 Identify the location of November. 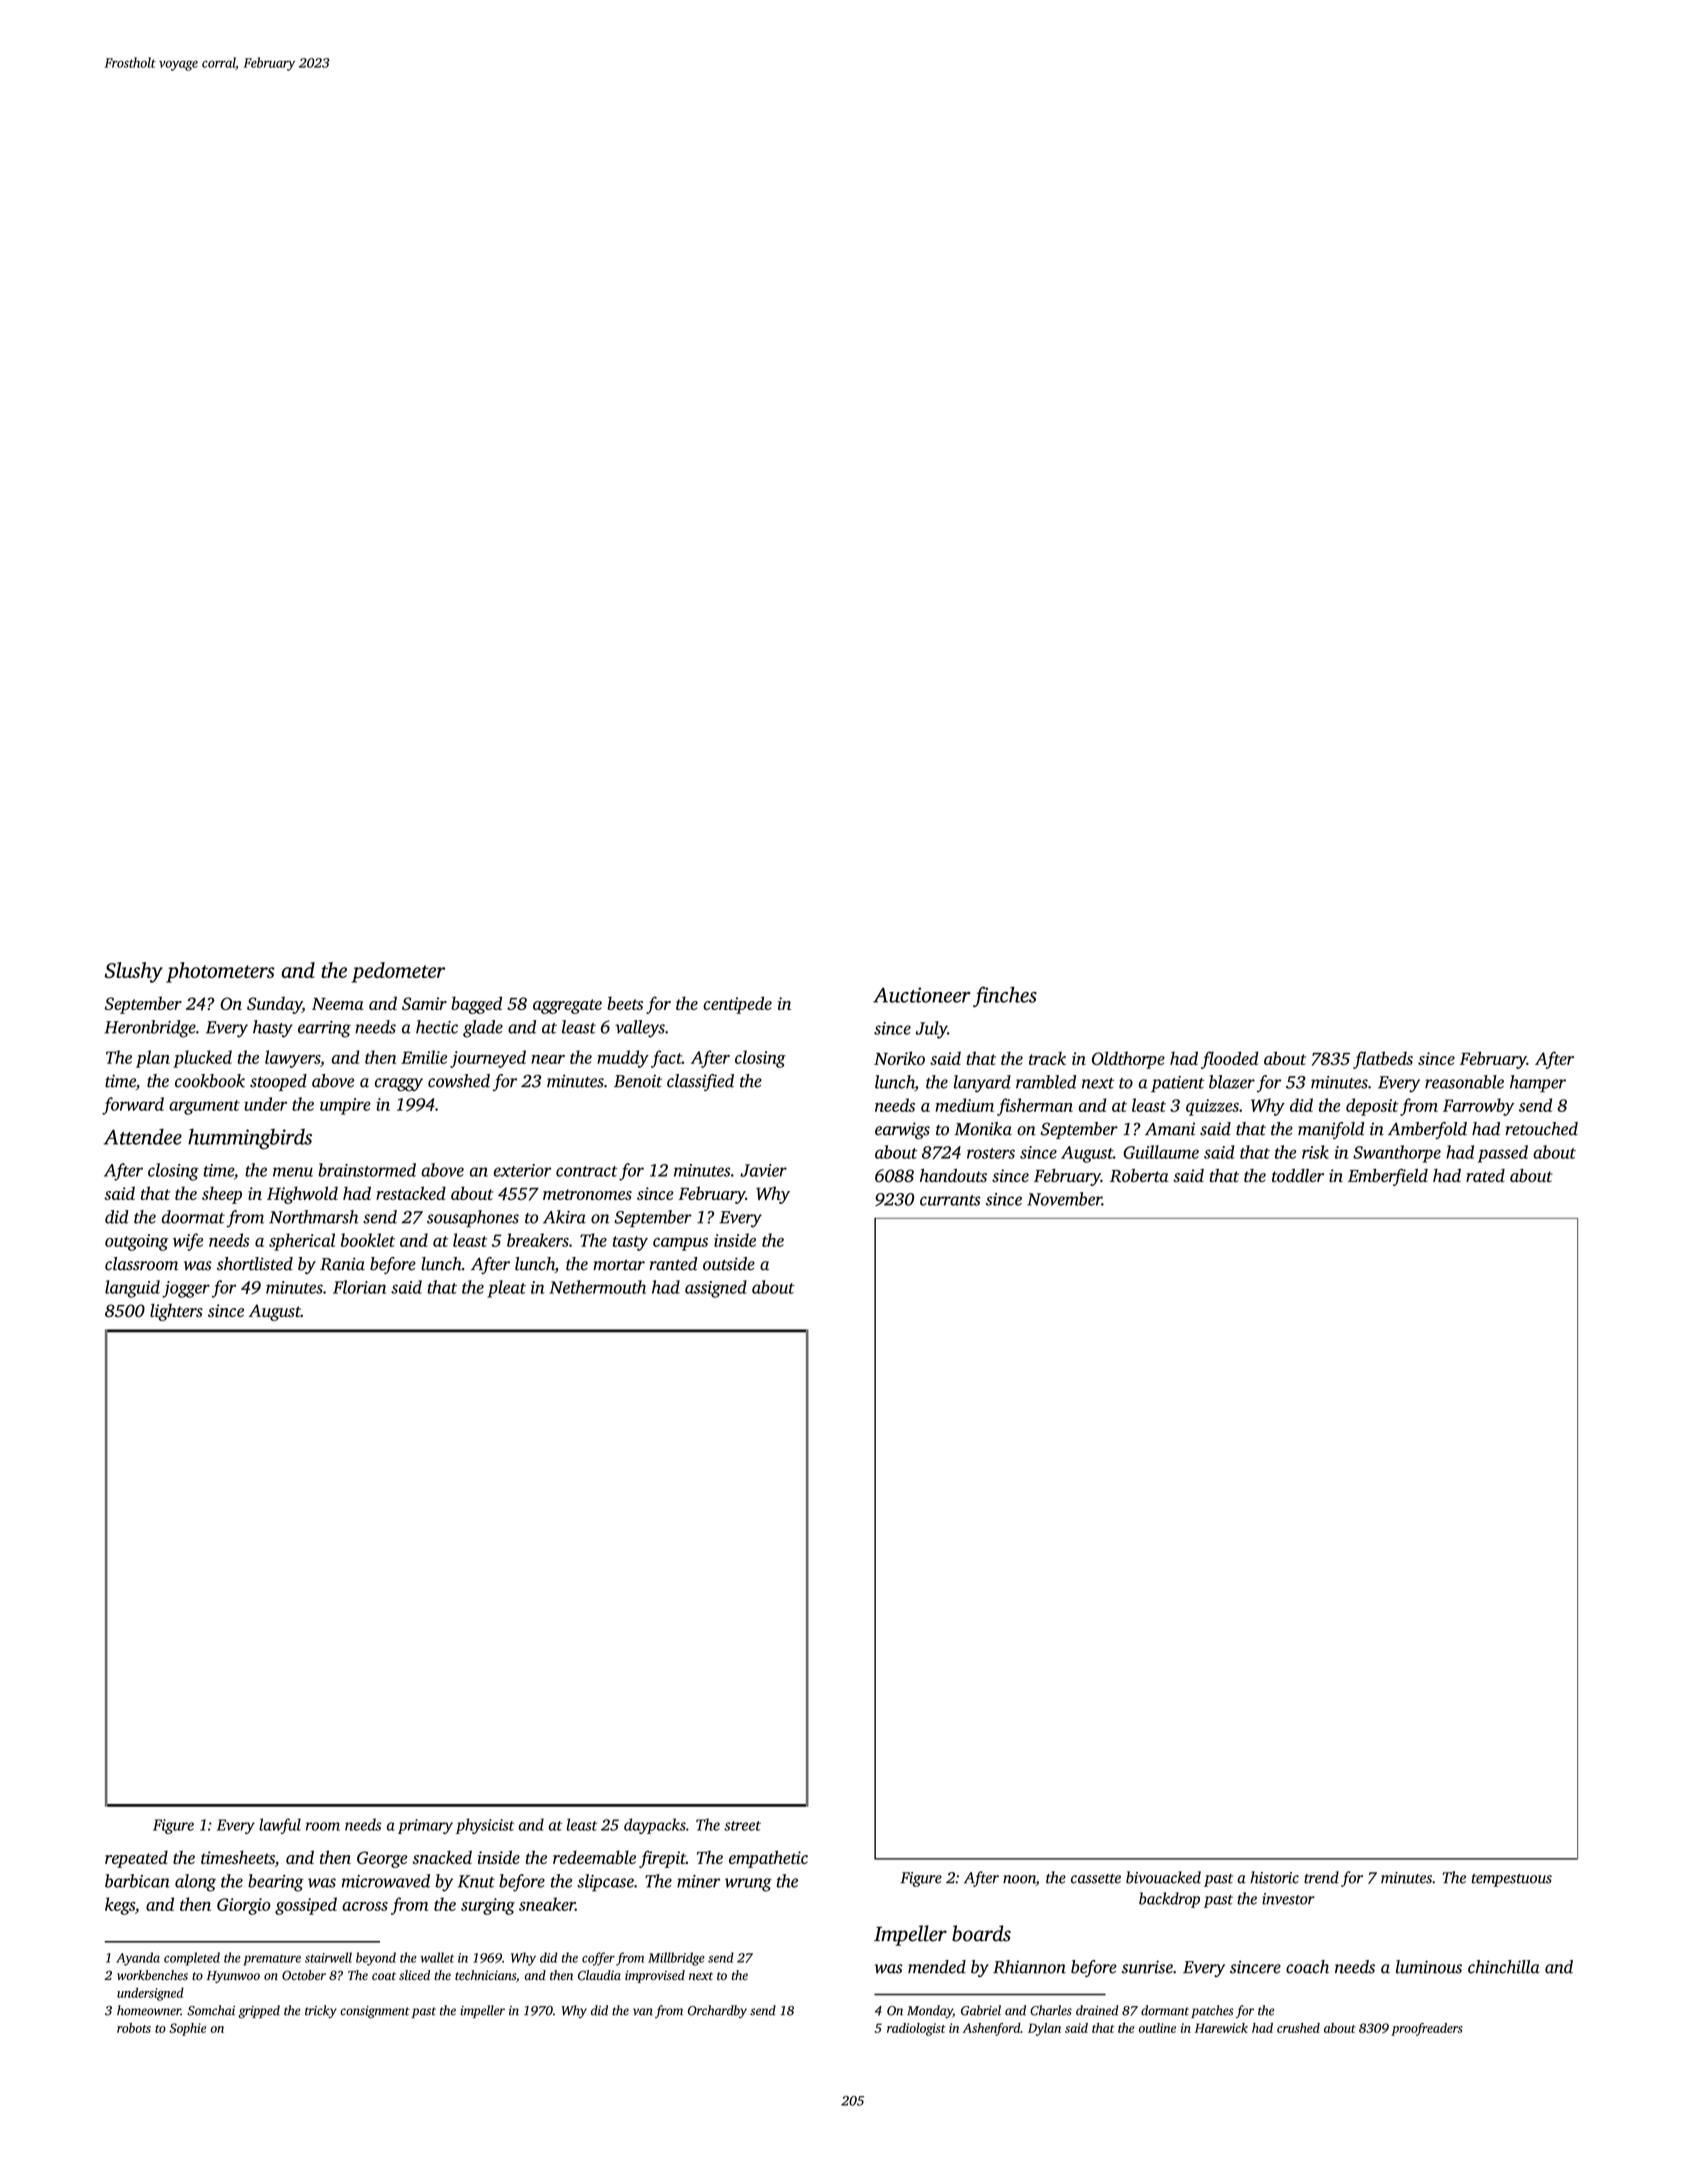
(1064, 1199).
